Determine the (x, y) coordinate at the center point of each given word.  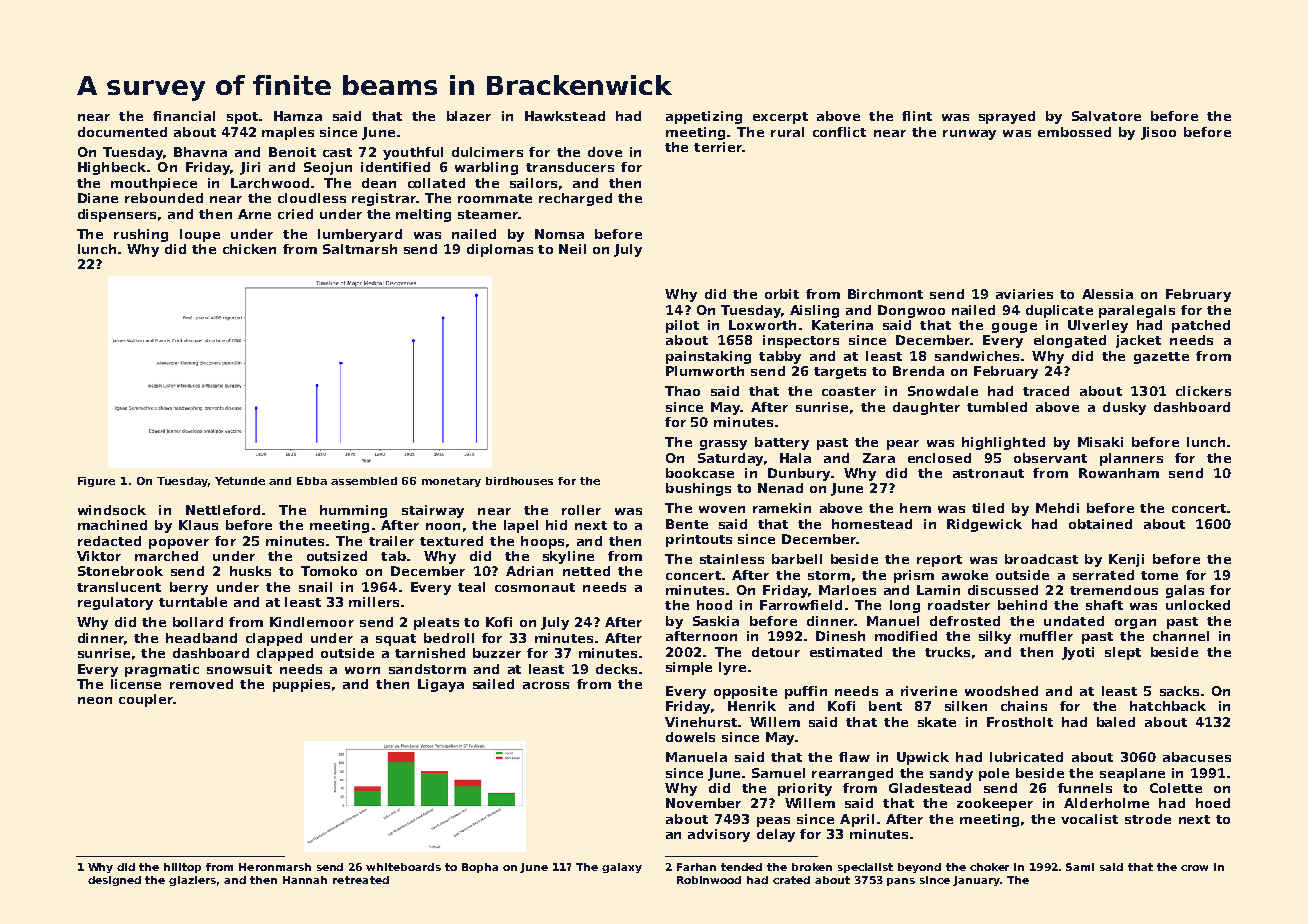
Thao (682, 391)
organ (1135, 624)
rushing (141, 235)
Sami (1080, 867)
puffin (806, 692)
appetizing (704, 117)
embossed (1074, 132)
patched (1201, 326)
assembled (364, 481)
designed (114, 881)
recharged (575, 199)
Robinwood (709, 880)
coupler (146, 700)
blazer (469, 116)
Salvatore (1106, 116)
